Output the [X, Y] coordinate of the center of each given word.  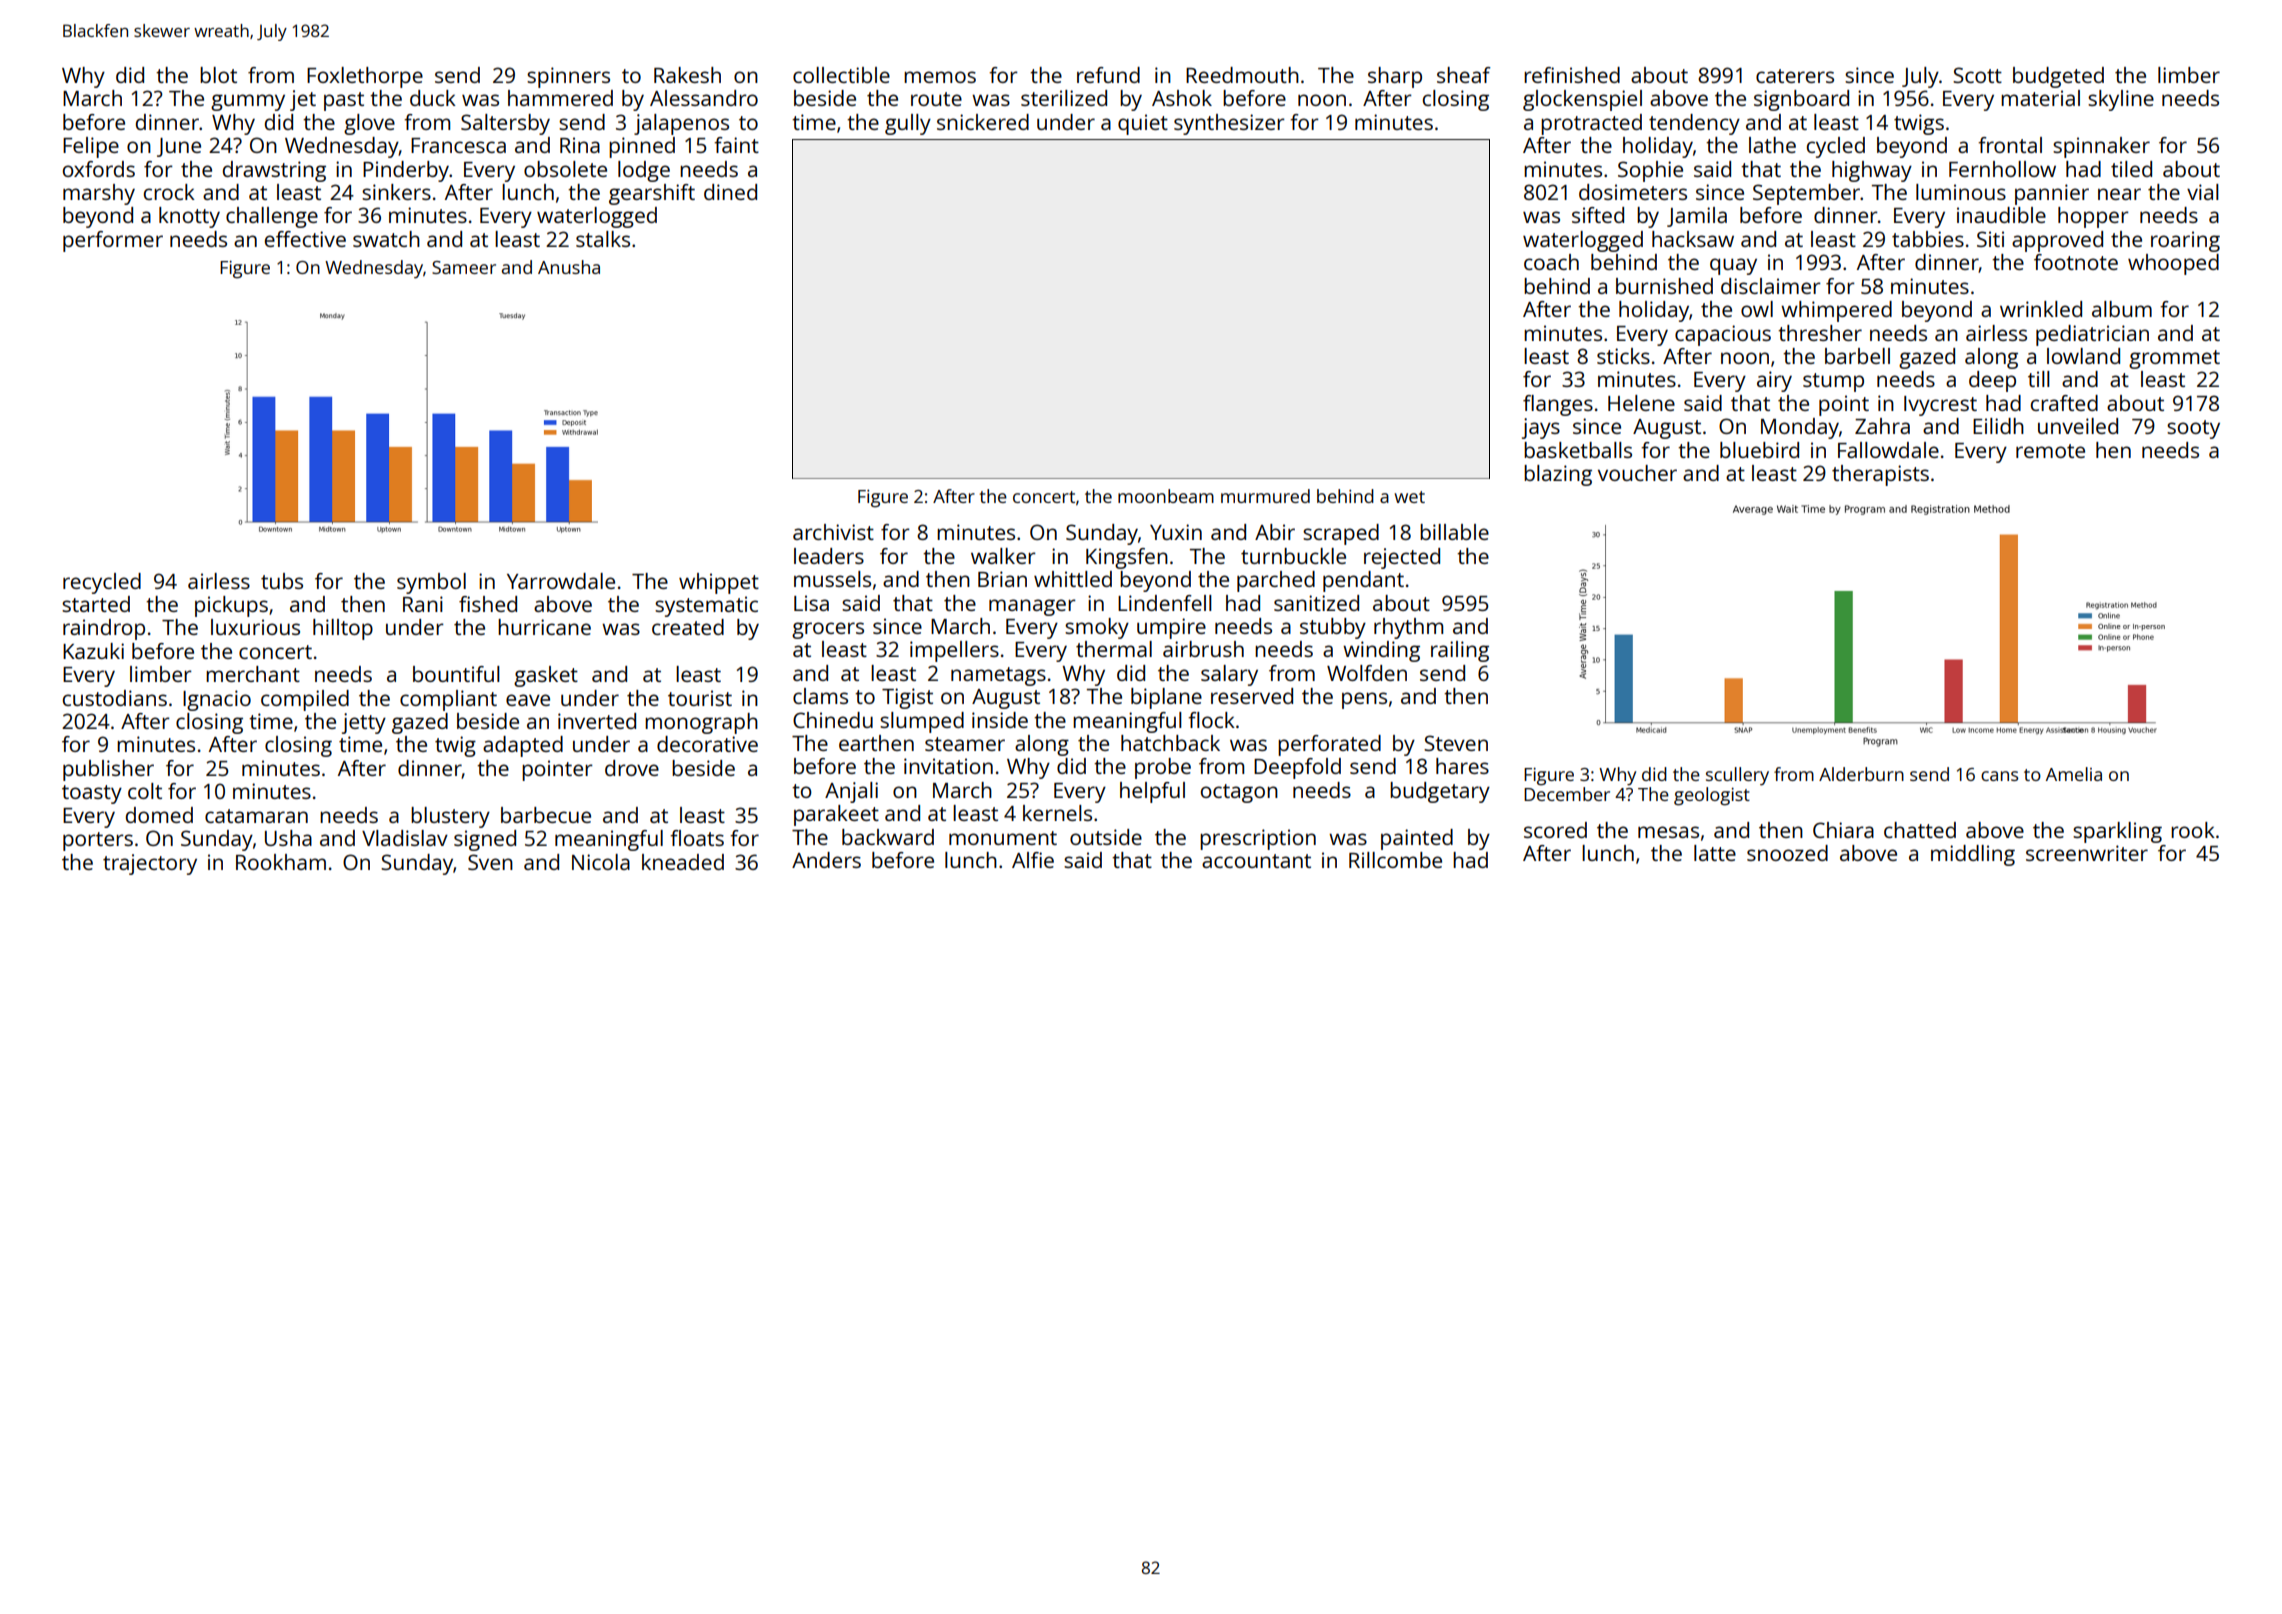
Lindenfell [1165, 603]
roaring [2185, 241]
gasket [546, 676]
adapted [523, 746]
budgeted [2058, 77]
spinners [568, 77]
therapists [1880, 475]
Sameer [464, 267]
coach [1551, 262]
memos [940, 77]
